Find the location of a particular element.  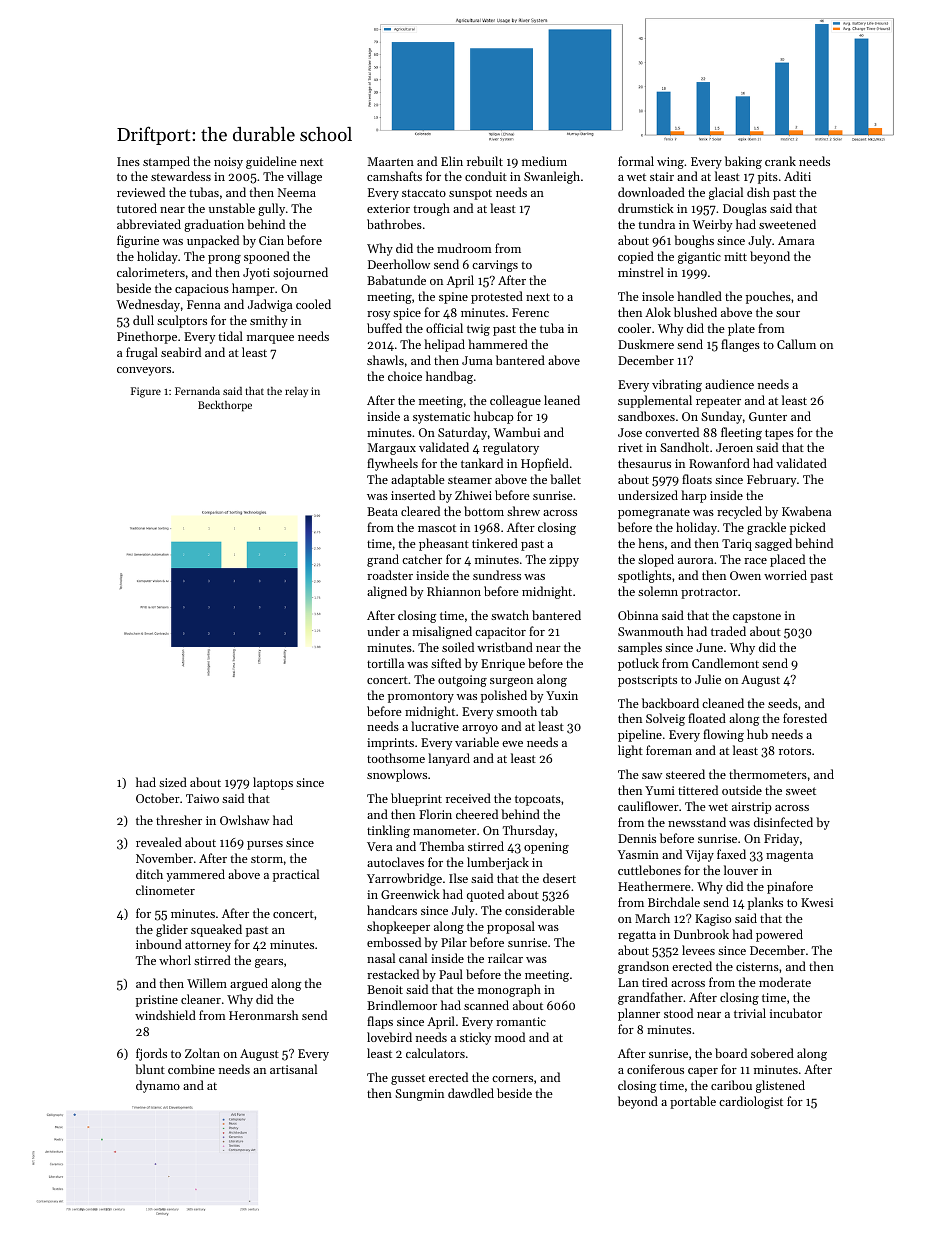

mitt is located at coordinates (735, 256).
